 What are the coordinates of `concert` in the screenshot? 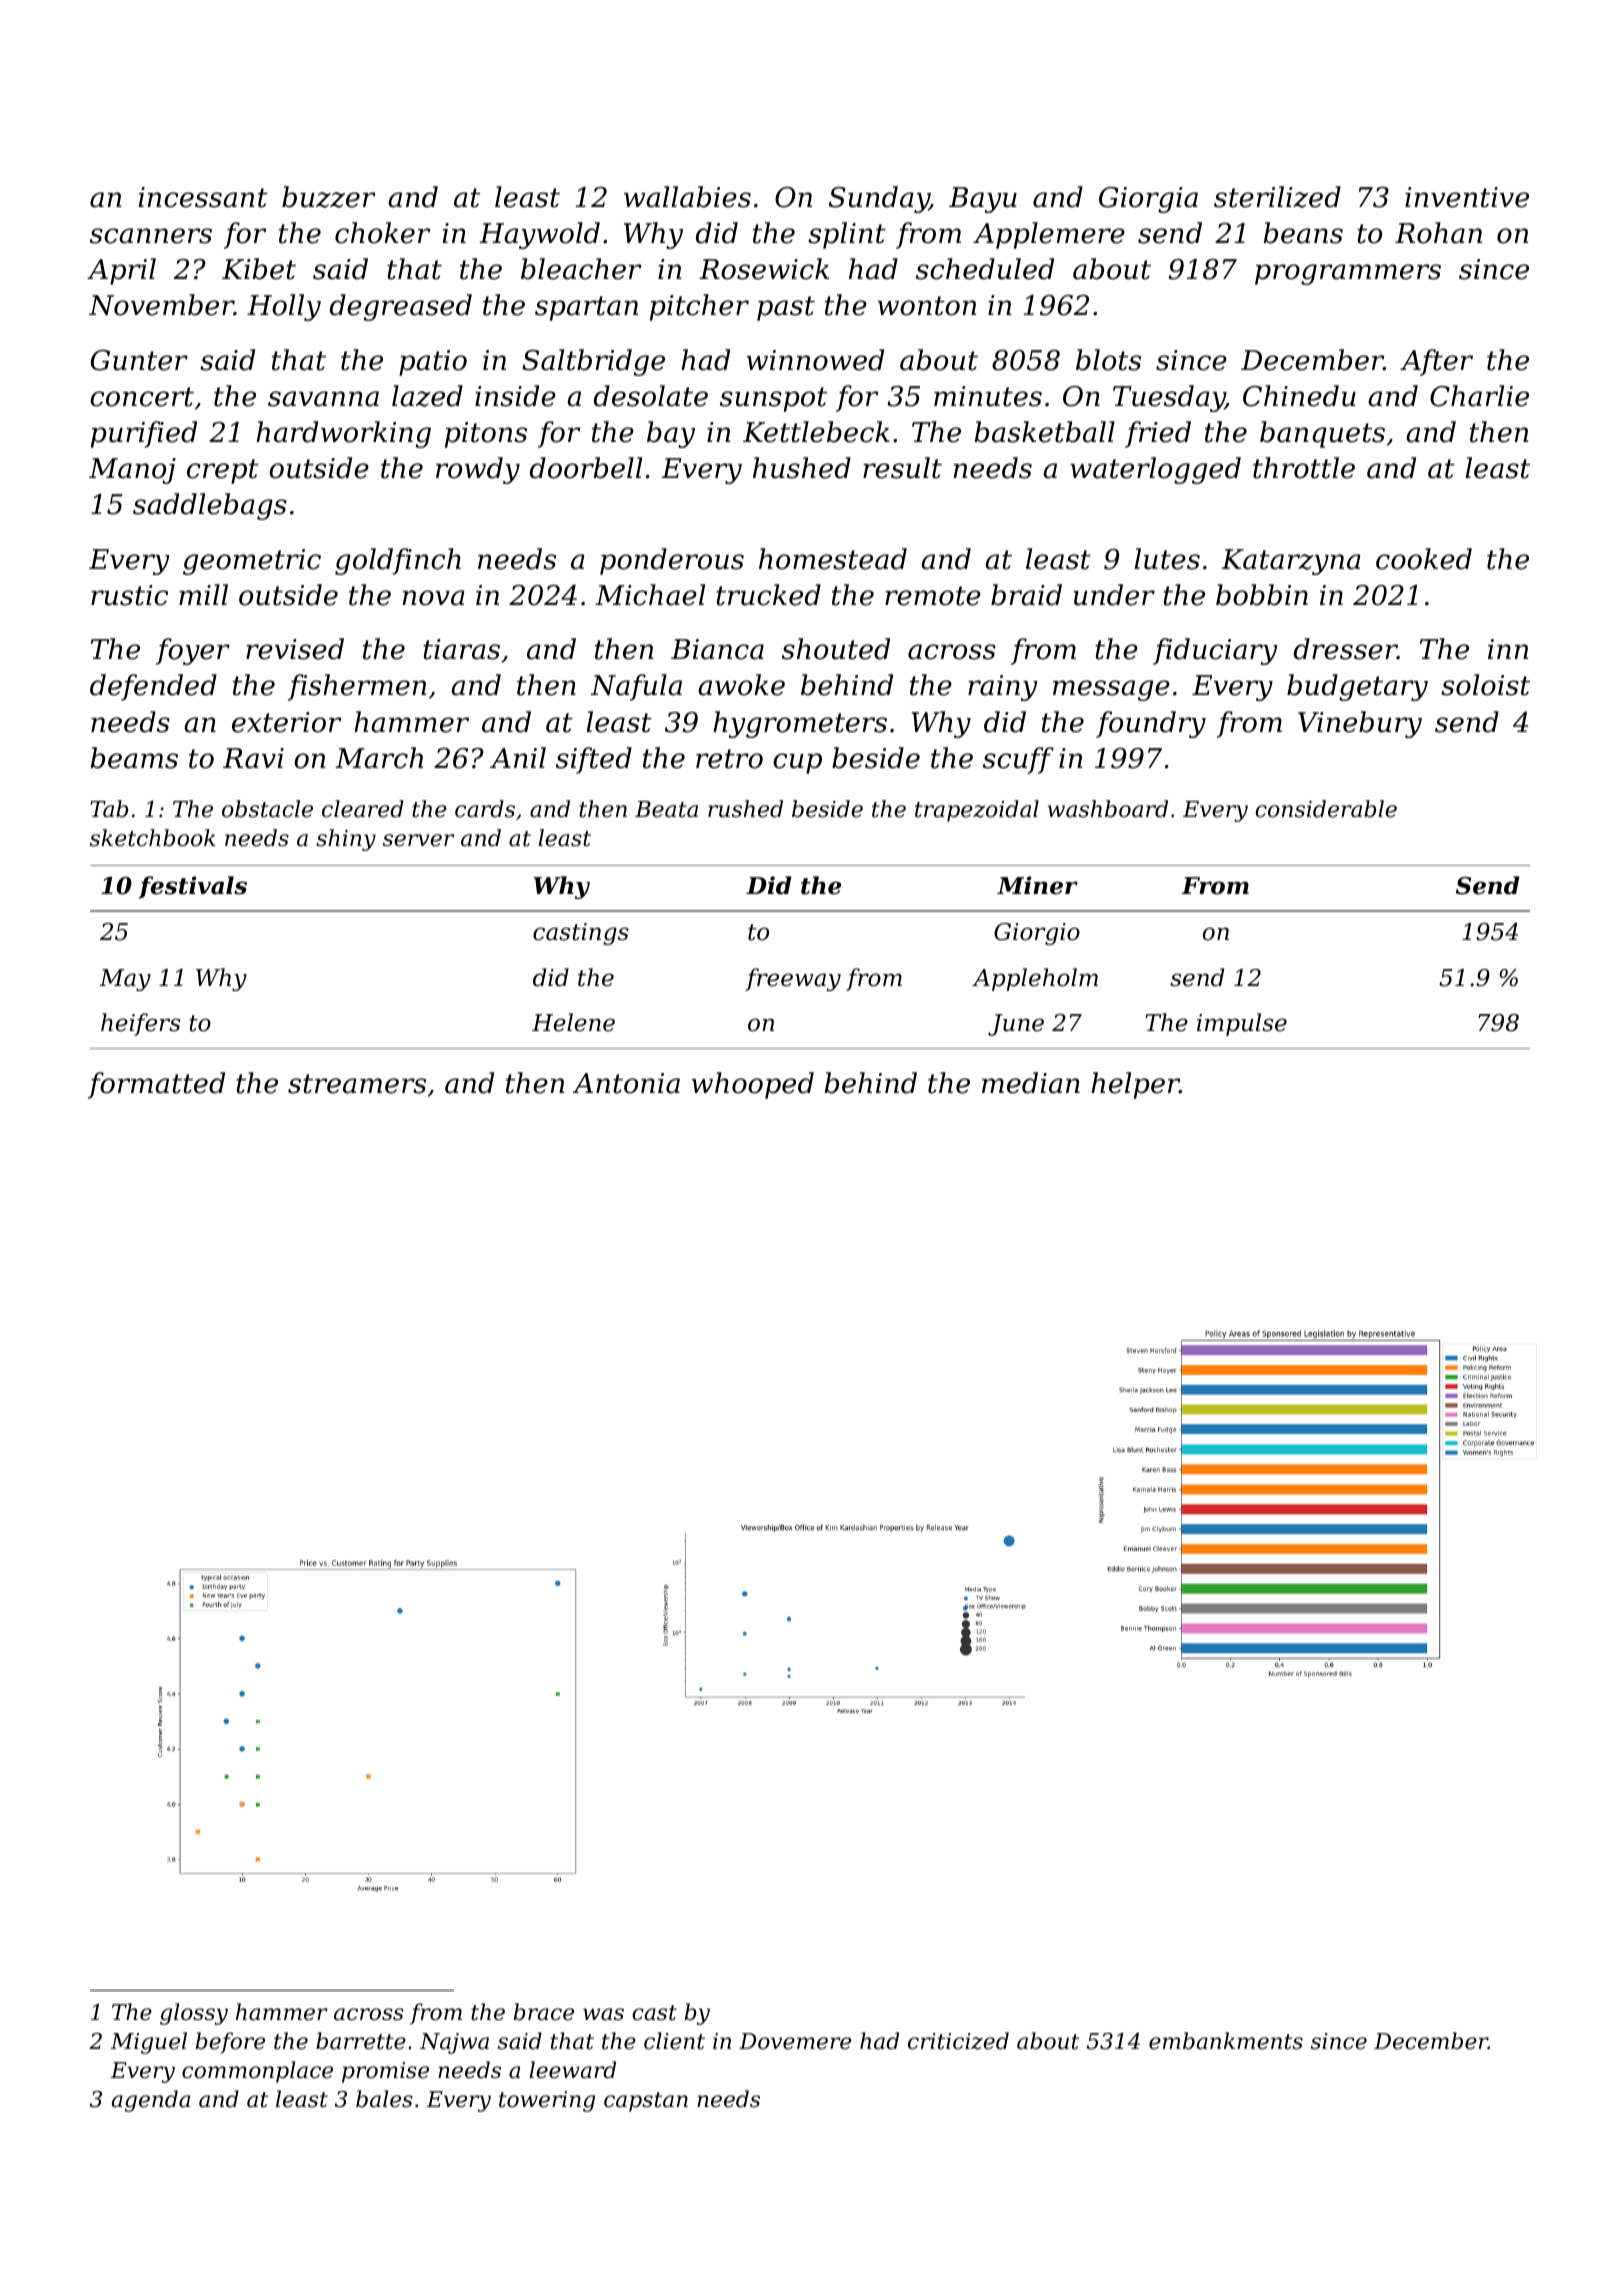 It's located at (142, 397).
